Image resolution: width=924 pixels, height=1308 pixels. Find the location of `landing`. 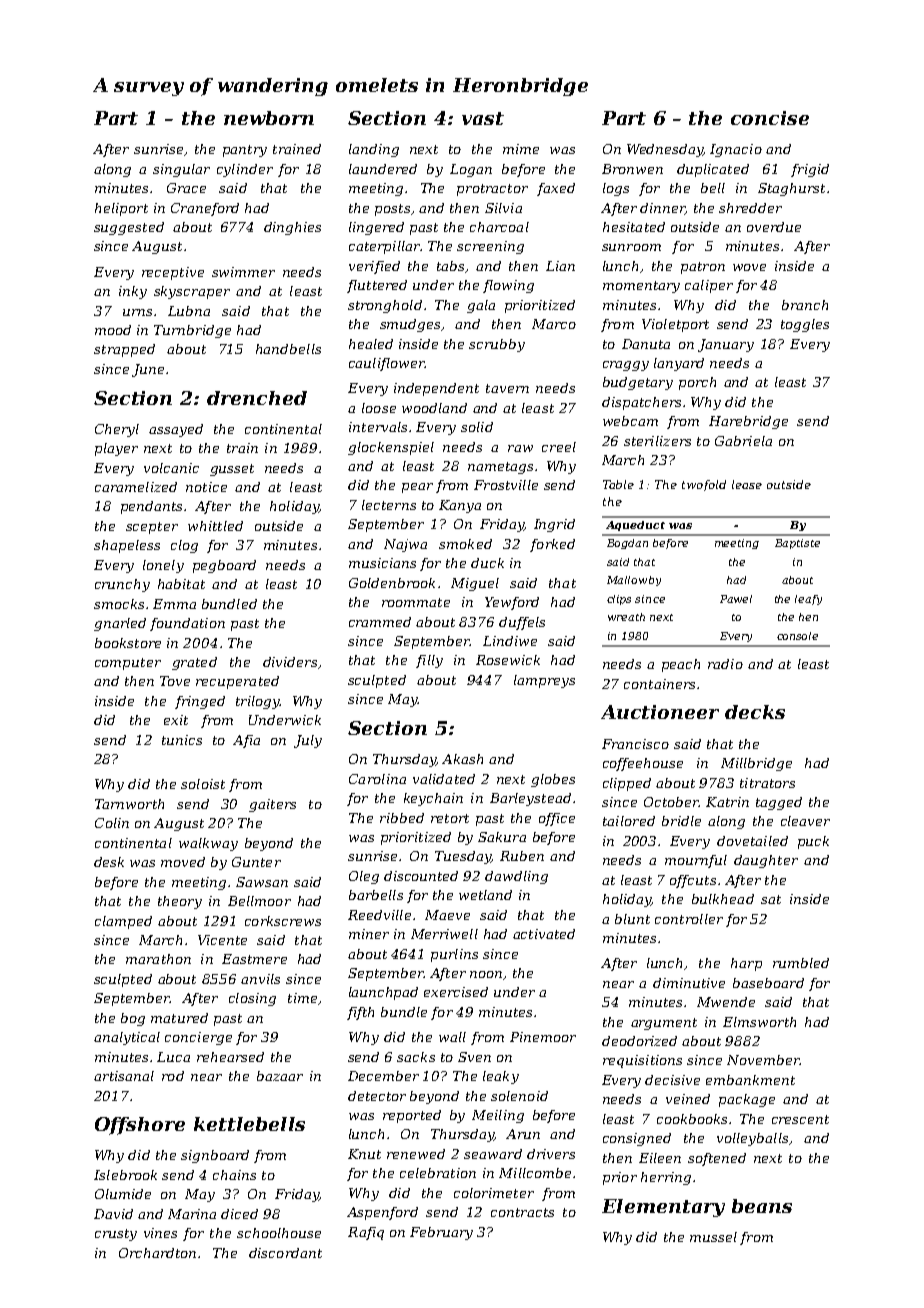

landing is located at coordinates (374, 150).
